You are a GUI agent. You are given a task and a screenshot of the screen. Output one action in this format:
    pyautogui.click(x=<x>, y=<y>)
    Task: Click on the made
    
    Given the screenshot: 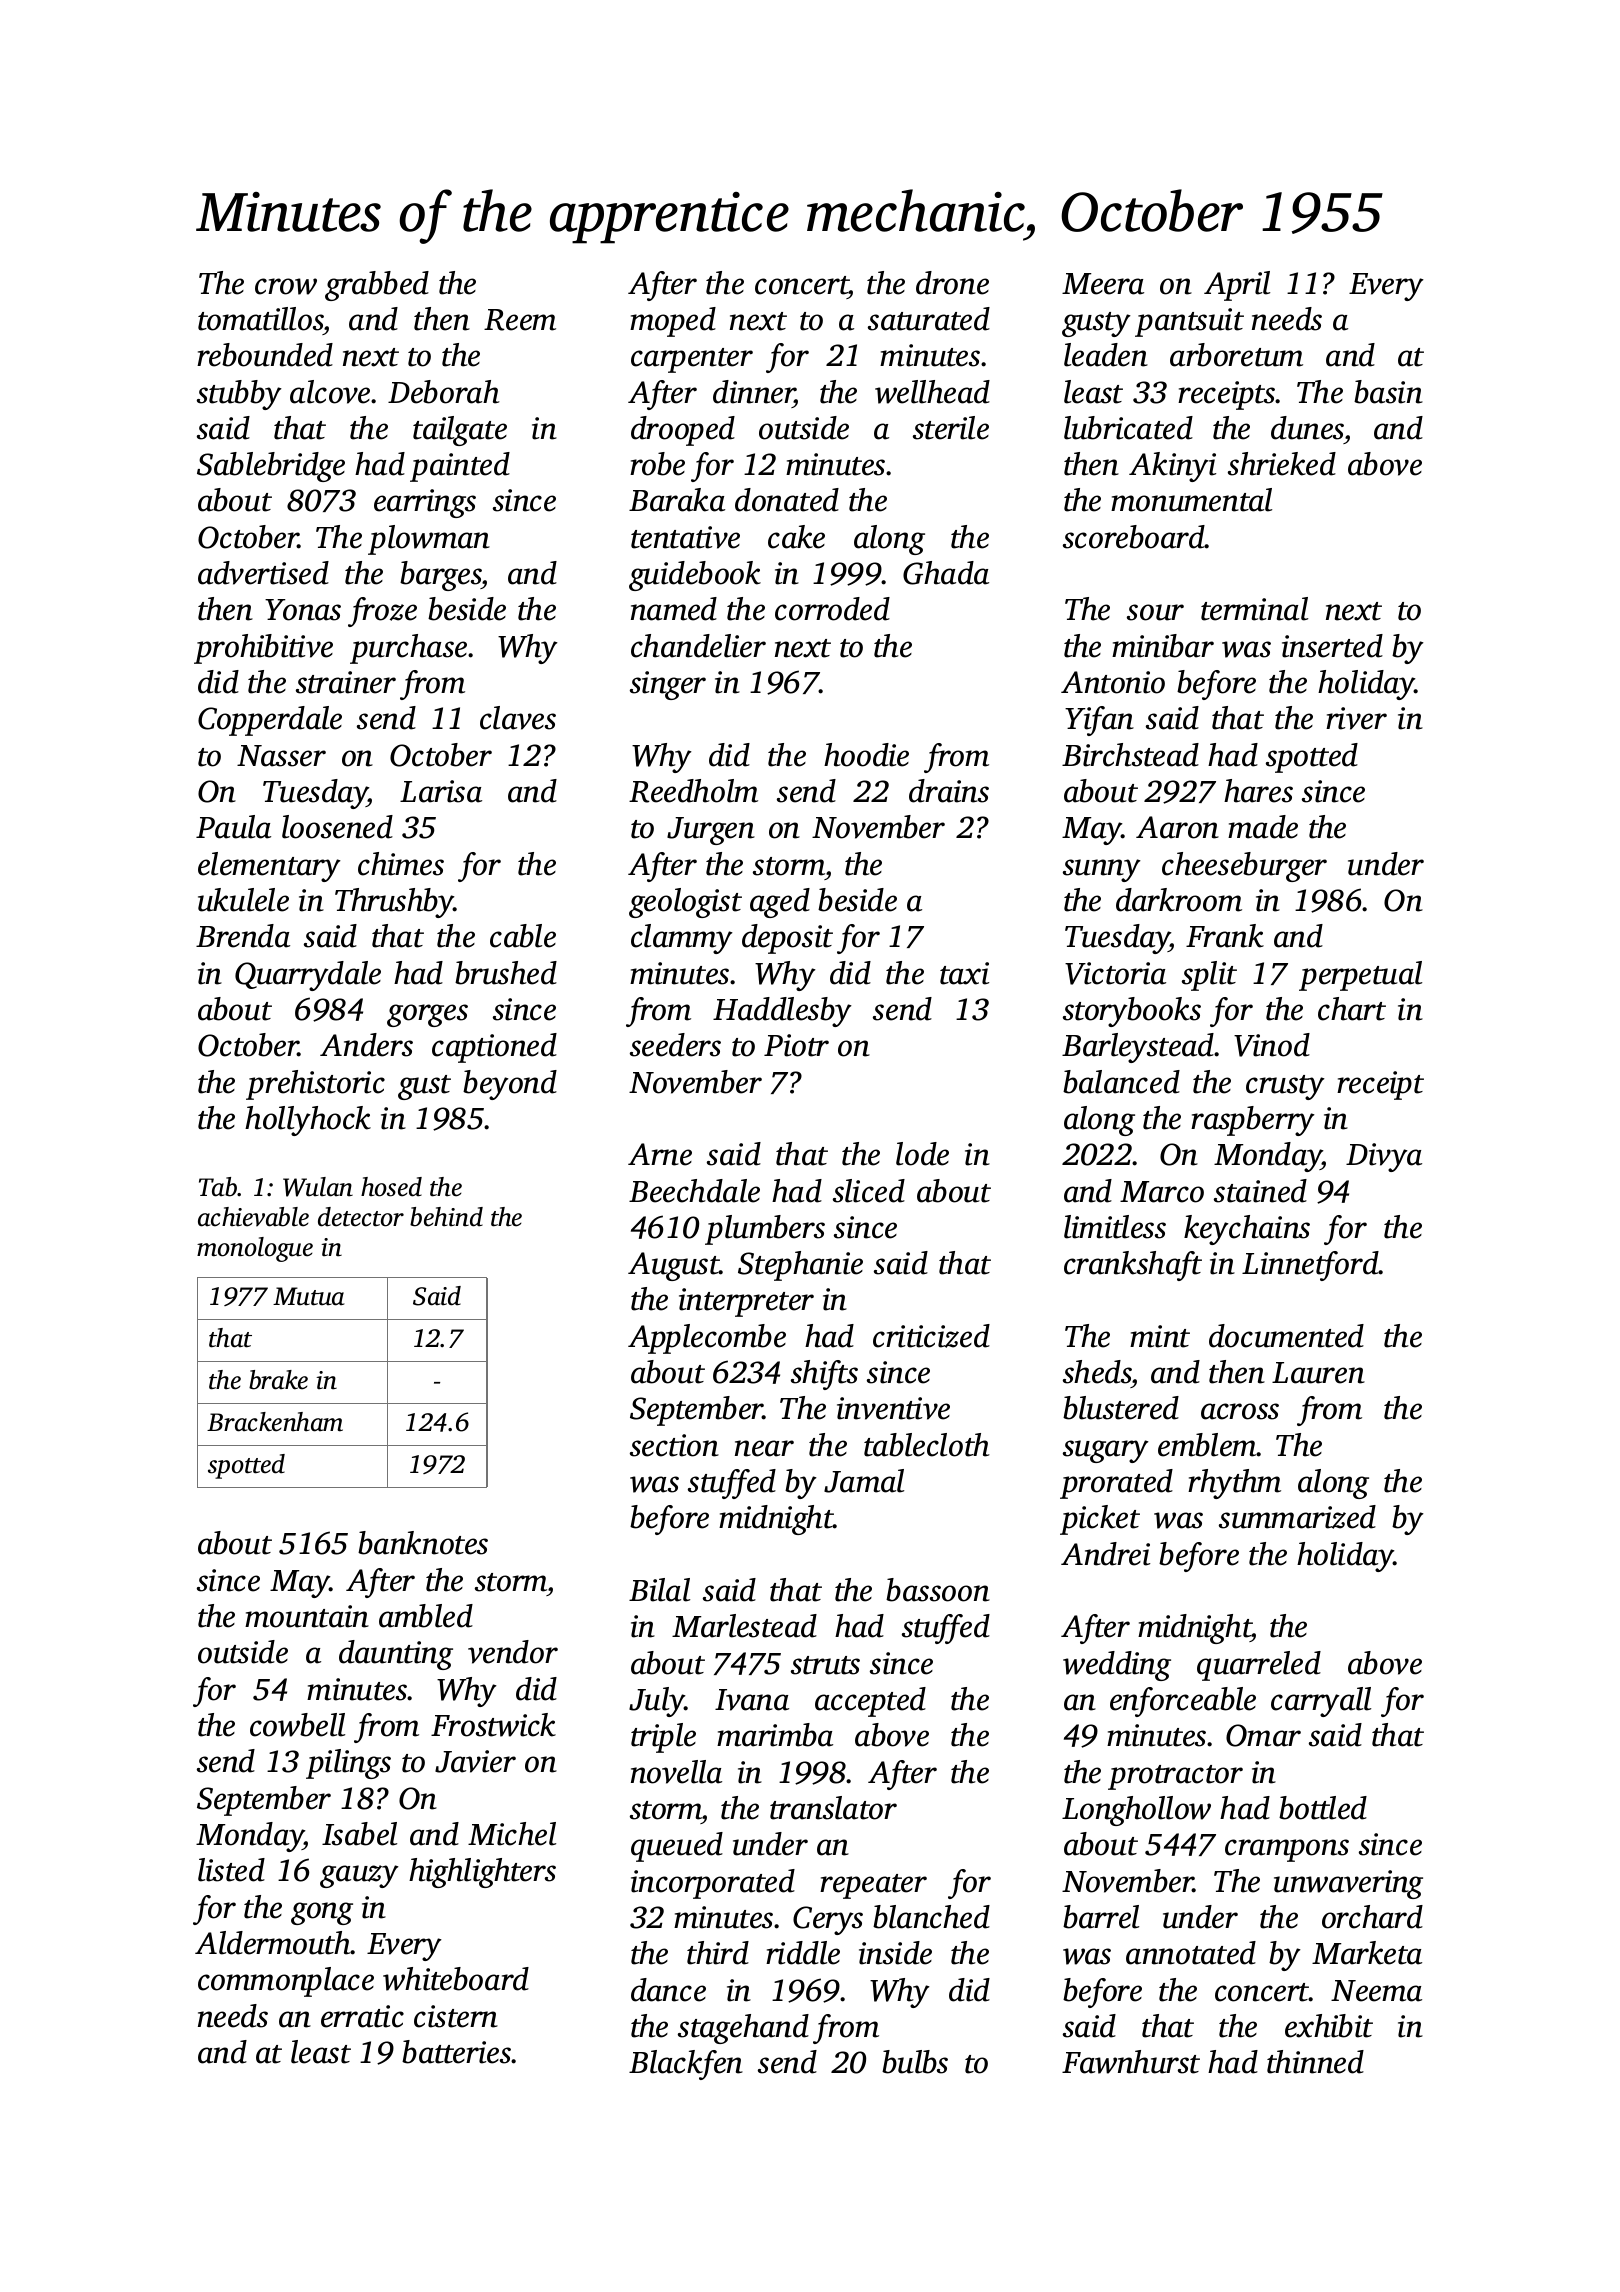 What is the action you would take?
    pyautogui.click(x=1263, y=827)
